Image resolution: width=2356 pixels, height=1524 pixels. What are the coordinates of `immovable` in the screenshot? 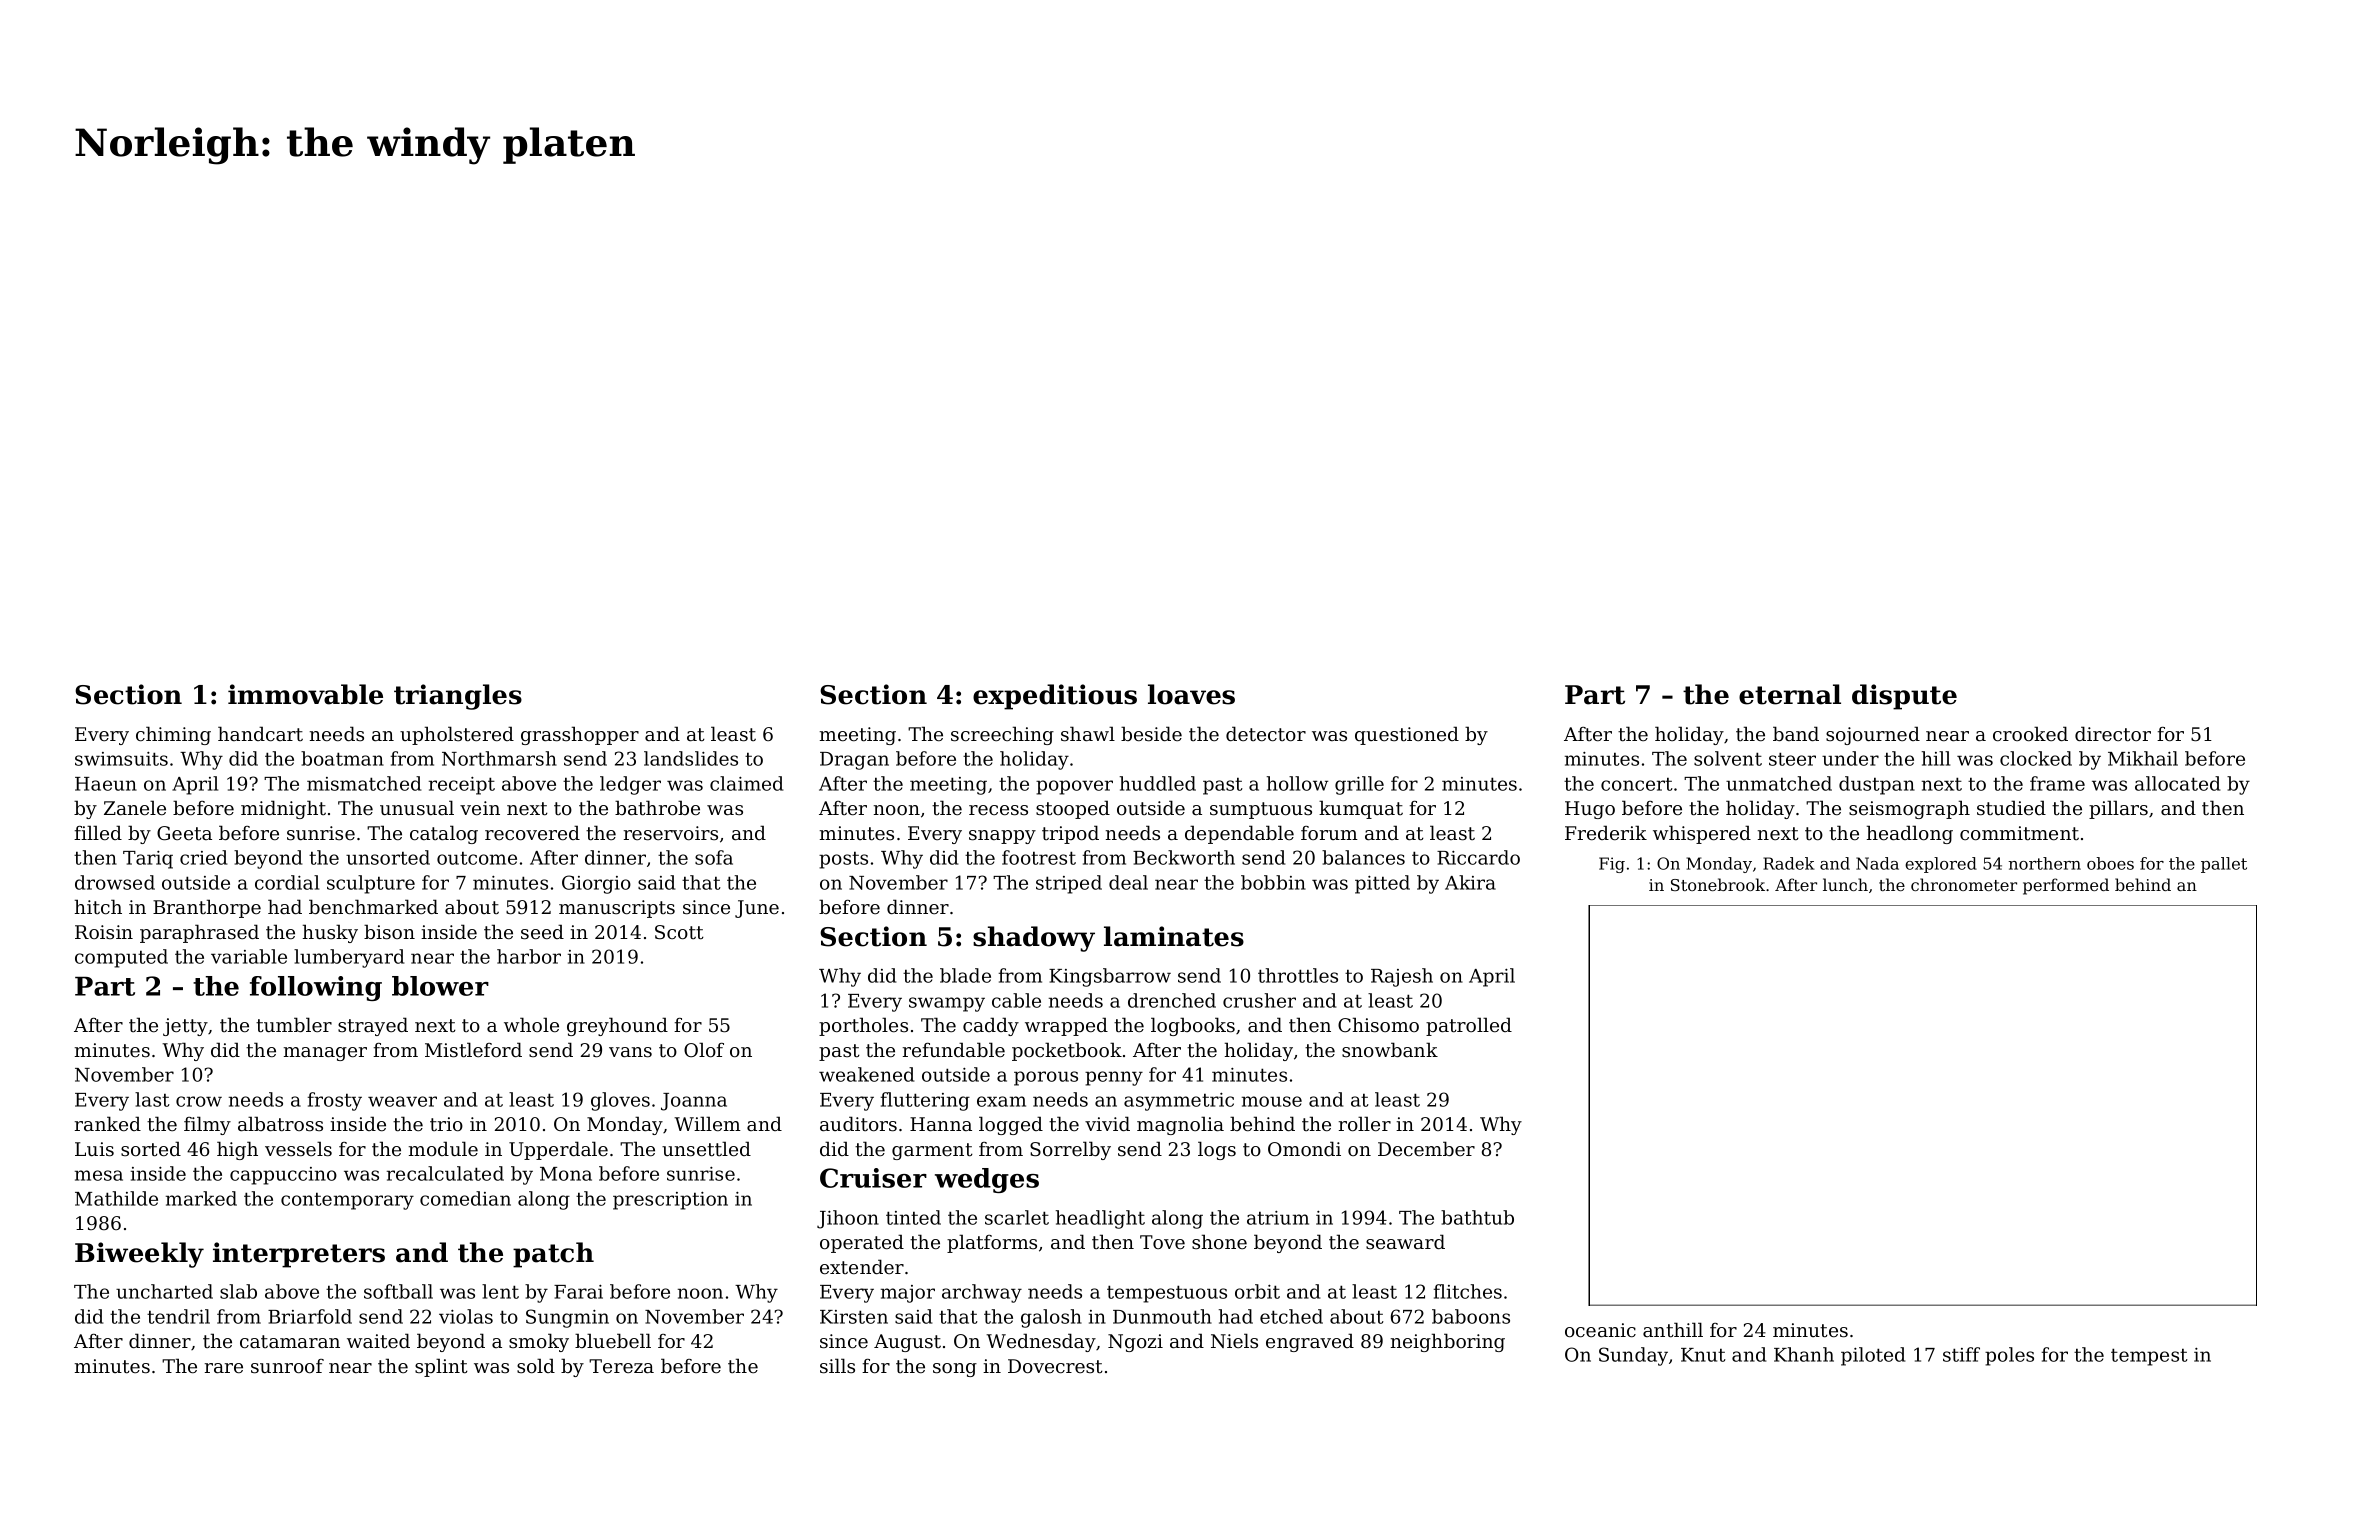 It's located at (305, 694).
